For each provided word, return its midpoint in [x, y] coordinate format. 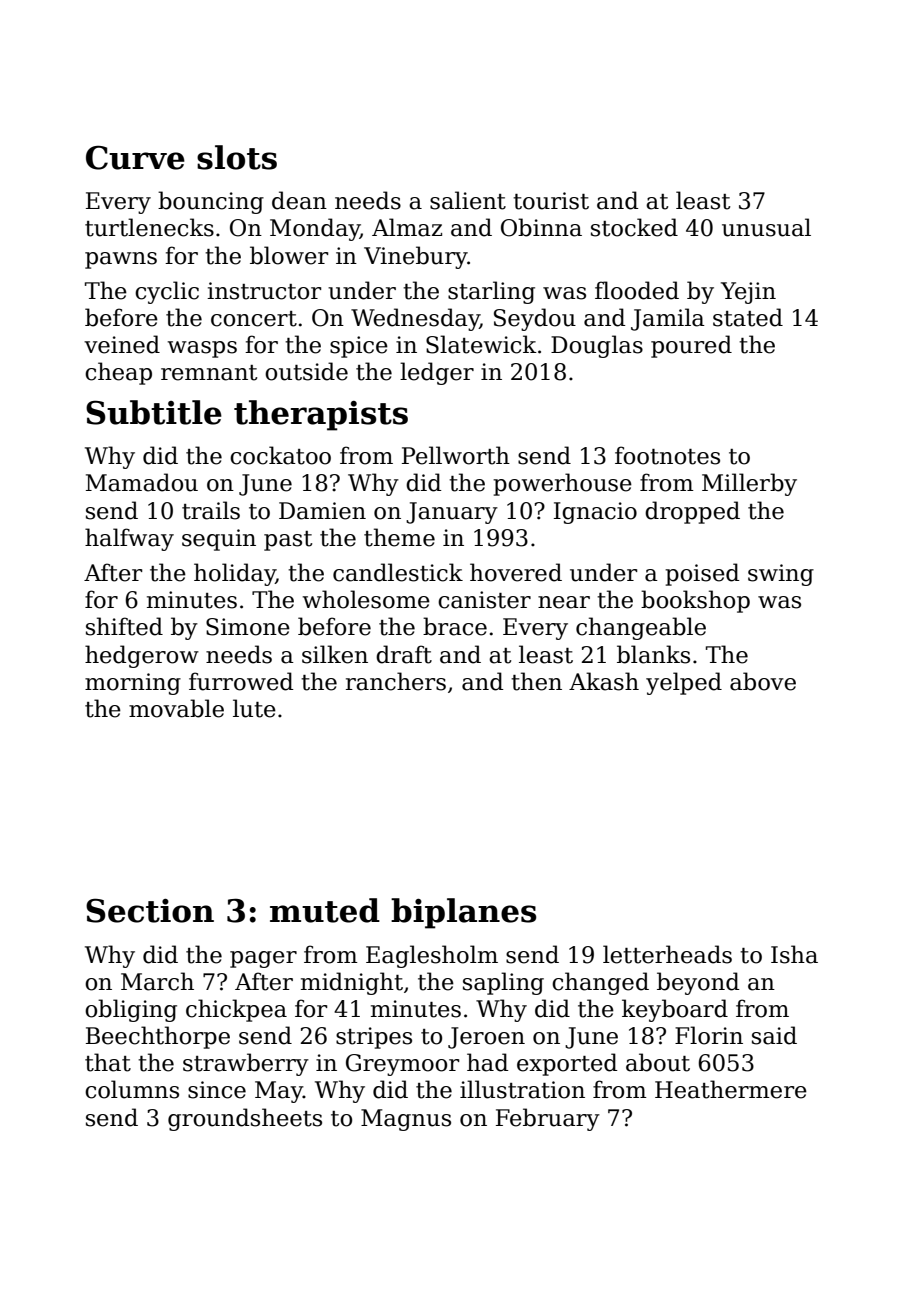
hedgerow [142, 656]
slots [237, 157]
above [763, 681]
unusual [766, 227]
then [536, 681]
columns [132, 1089]
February [548, 1119]
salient [468, 200]
